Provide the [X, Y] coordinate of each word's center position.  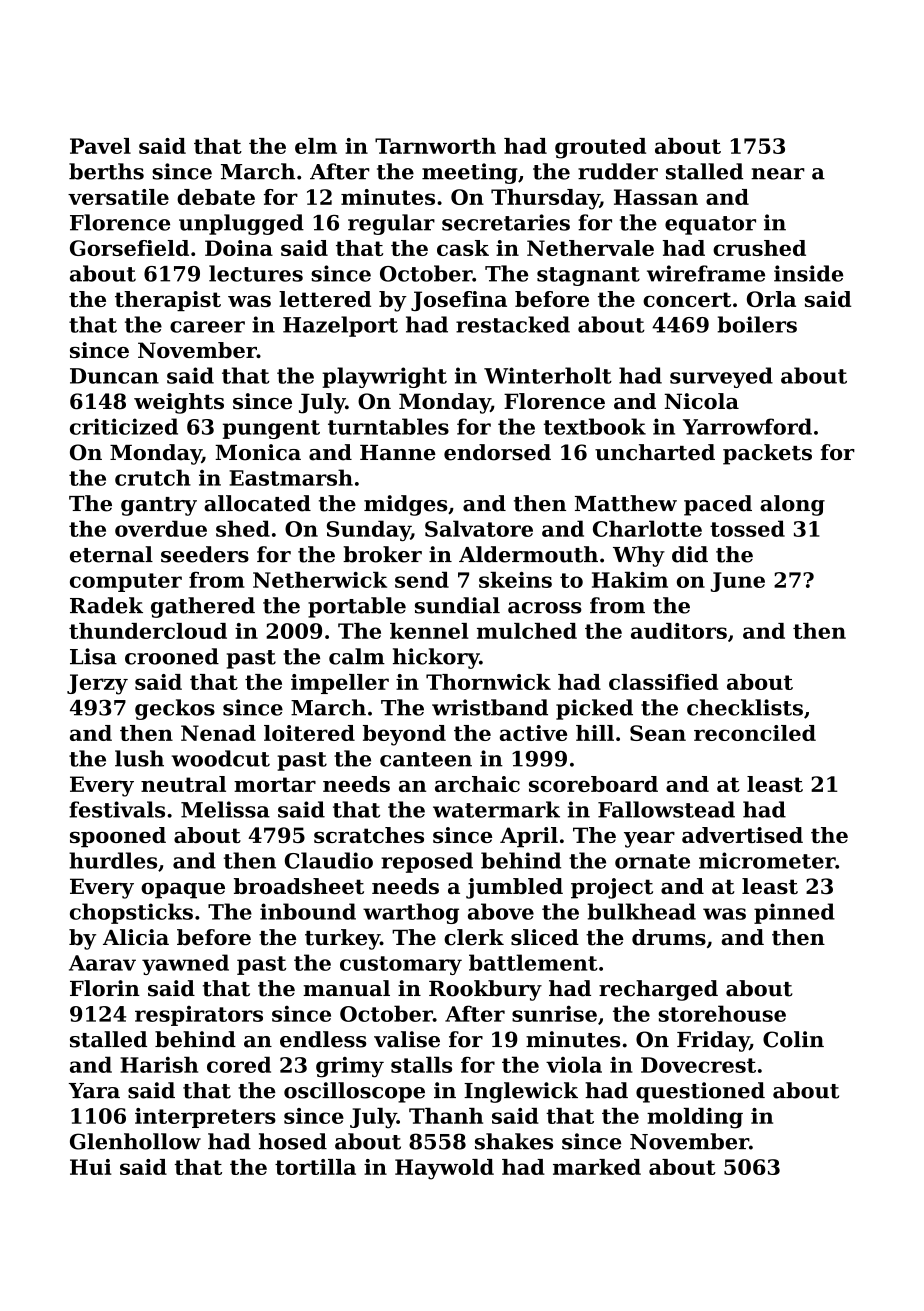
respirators [199, 1016]
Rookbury [485, 990]
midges [405, 505]
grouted [600, 148]
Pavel [100, 146]
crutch [153, 477]
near [778, 174]
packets [767, 454]
